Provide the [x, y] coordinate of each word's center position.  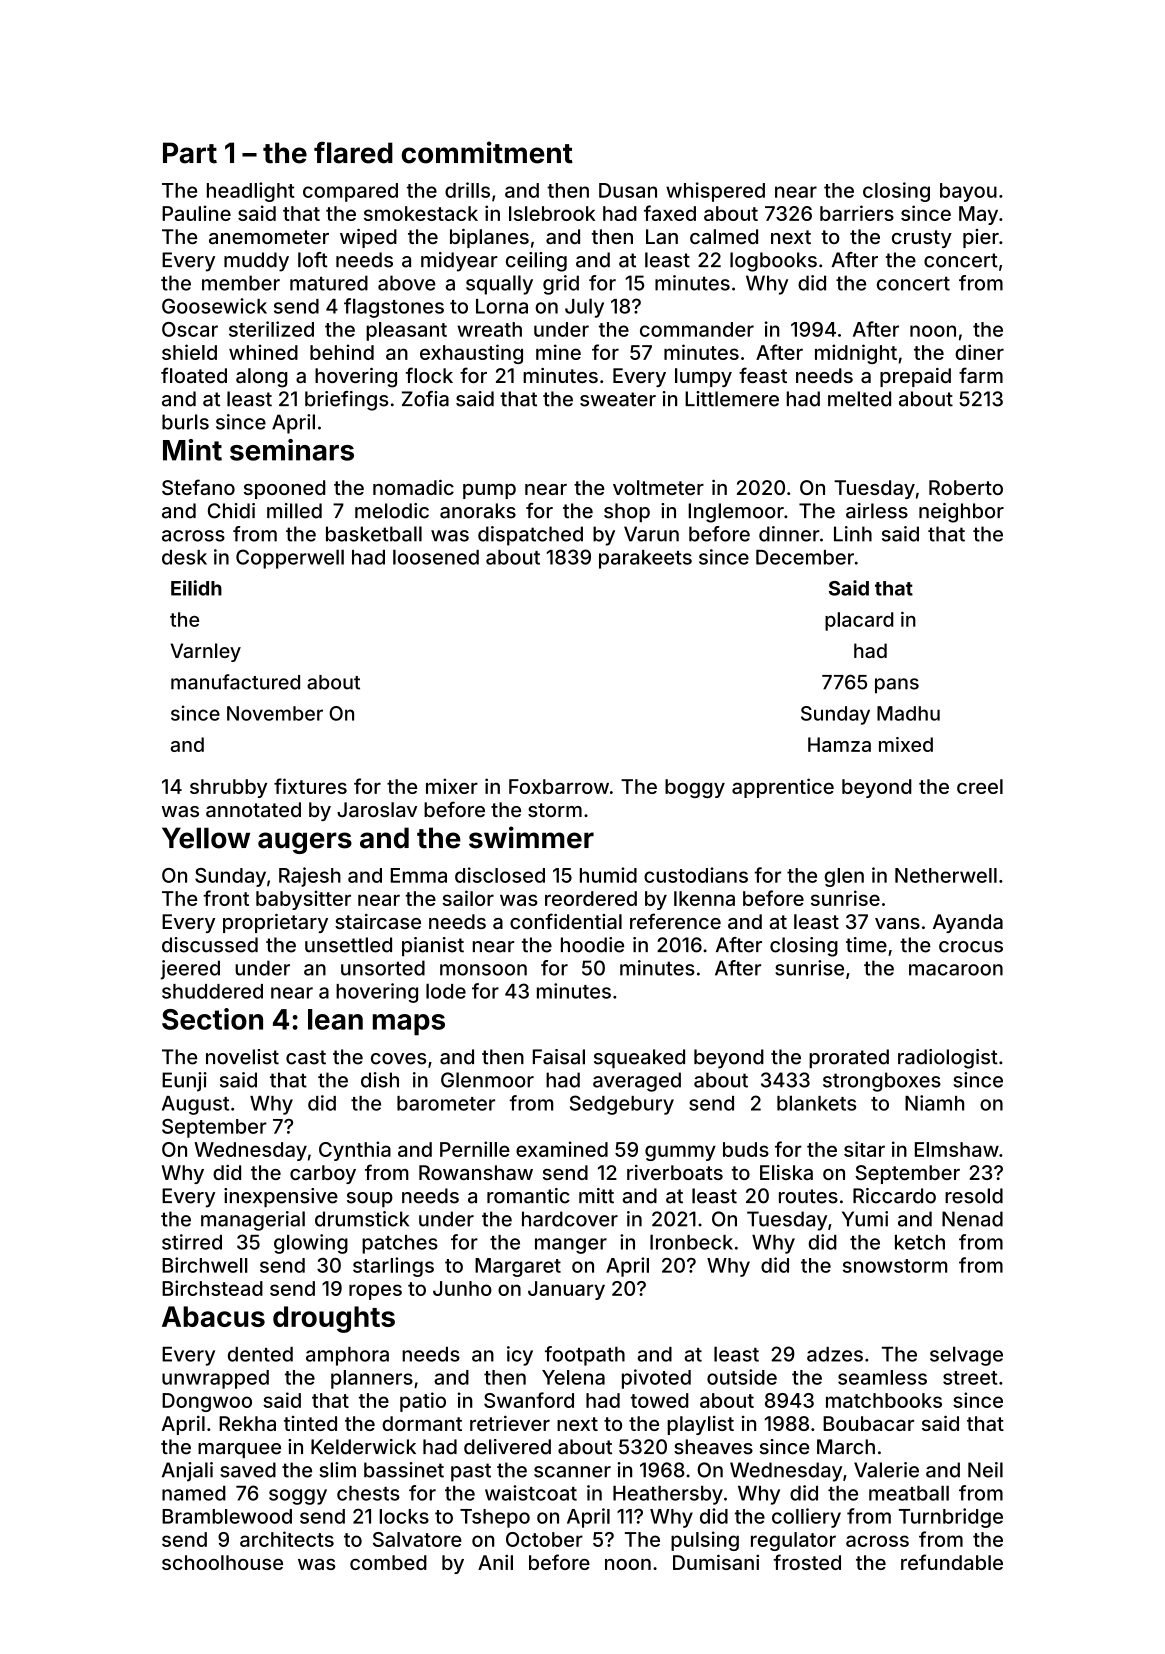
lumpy [703, 377]
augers [305, 843]
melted [859, 399]
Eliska [786, 1172]
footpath [585, 1356]
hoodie [592, 945]
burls [185, 422]
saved [248, 1470]
